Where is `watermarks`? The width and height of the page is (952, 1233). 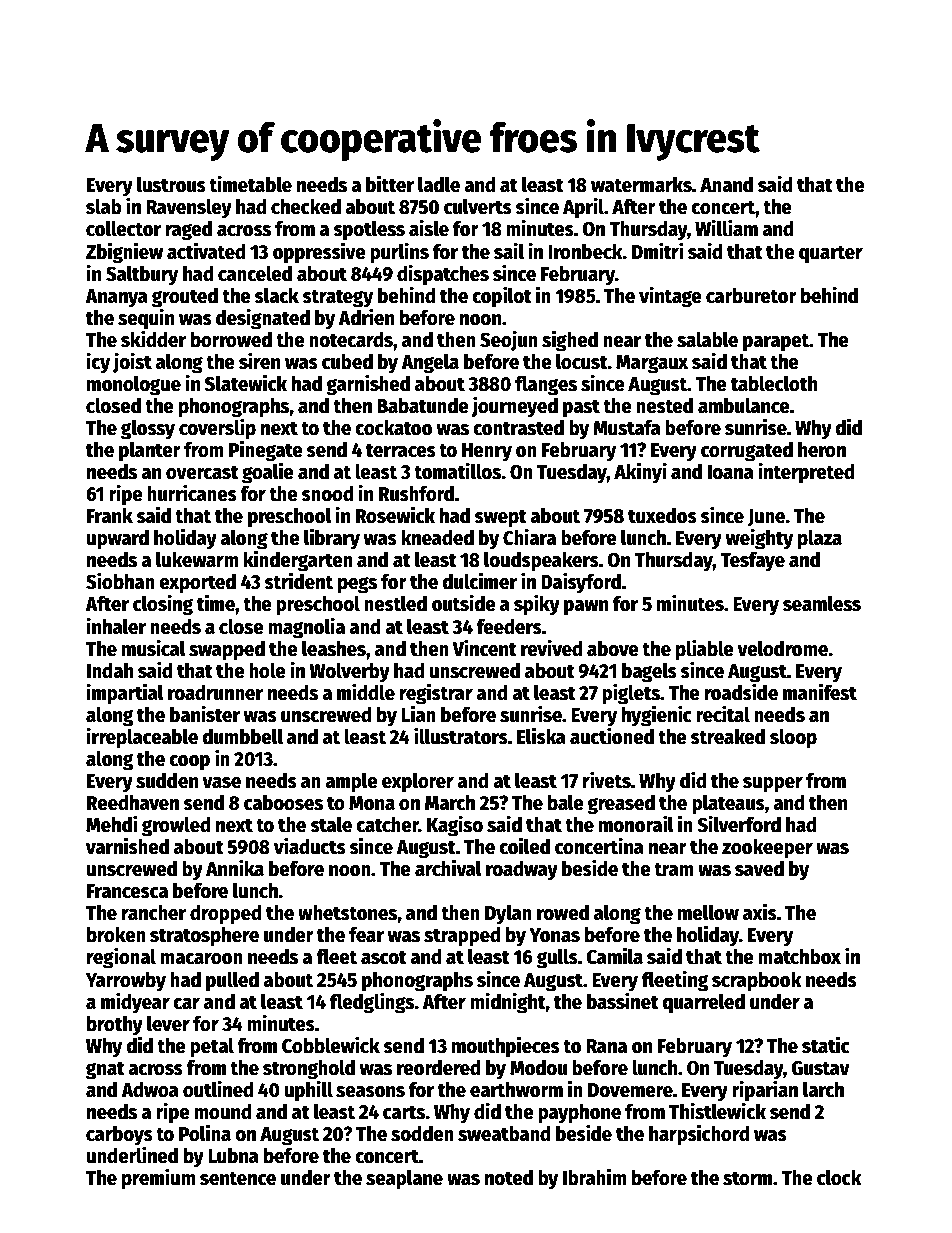
watermarks is located at coordinates (641, 185).
